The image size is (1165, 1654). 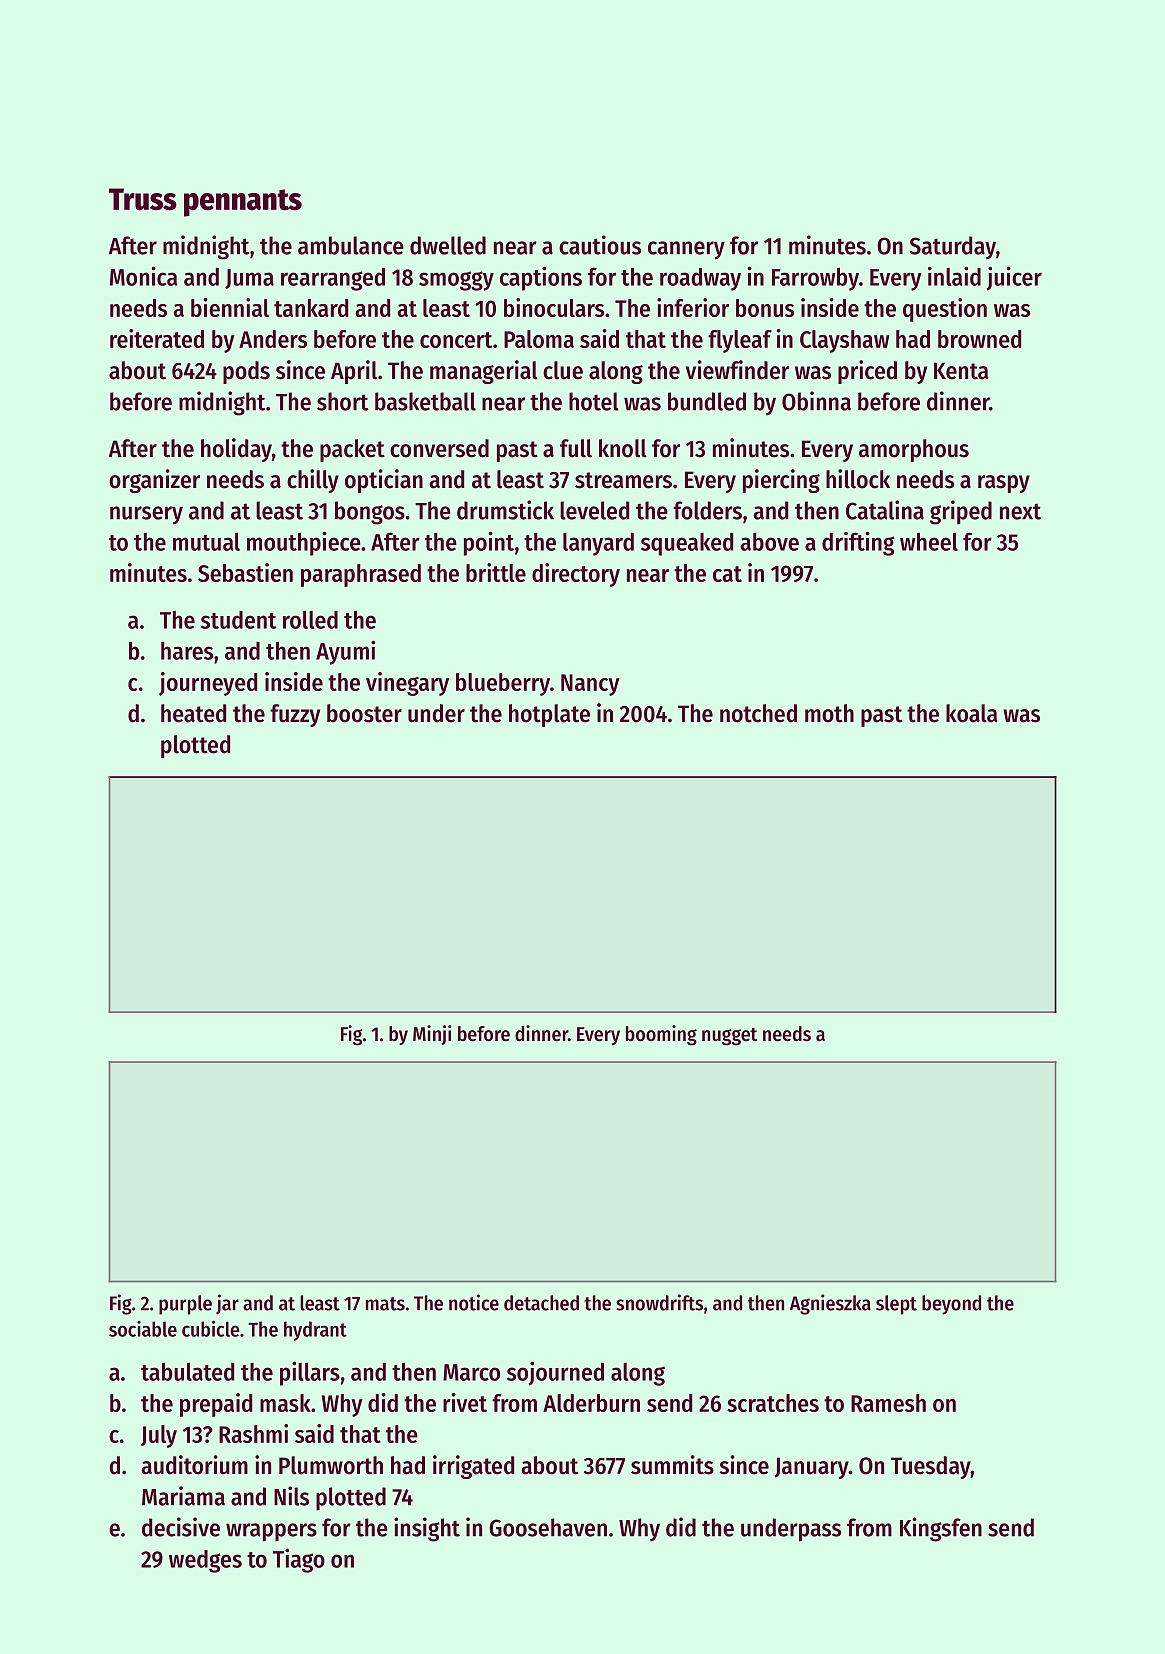 I want to click on moth, so click(x=829, y=713).
